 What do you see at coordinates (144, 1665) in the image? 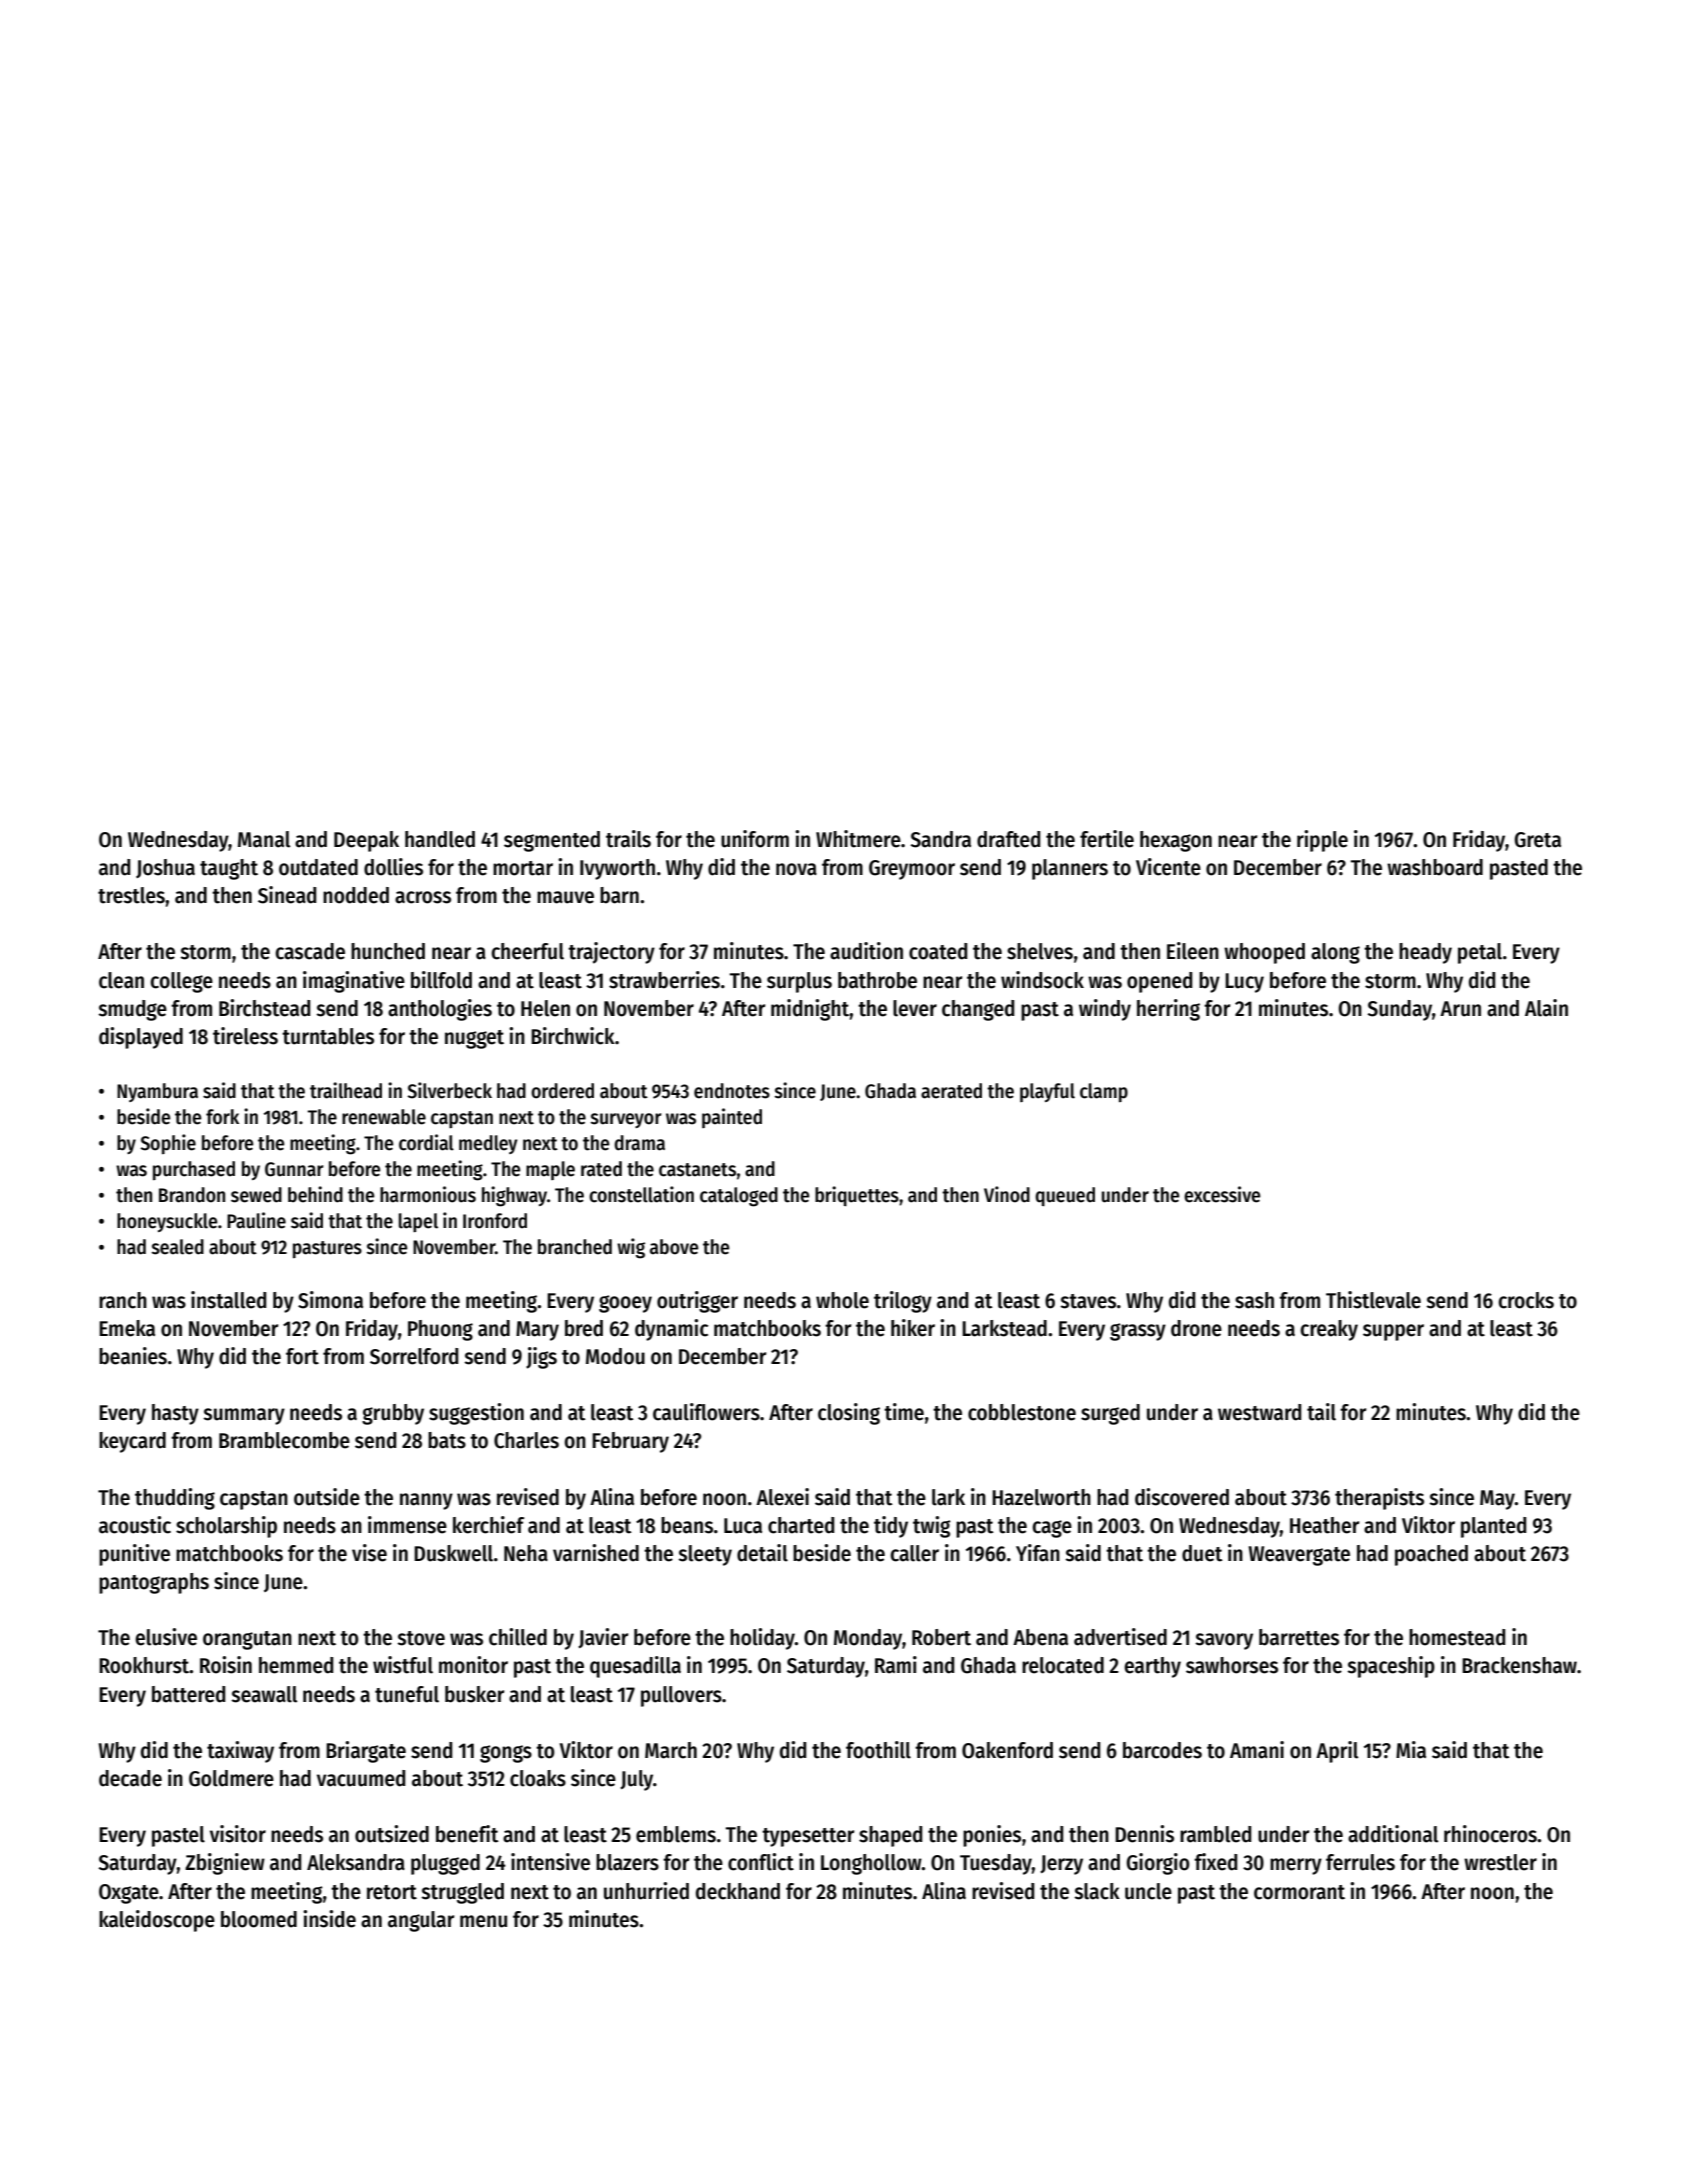
I see `Rookhurst` at bounding box center [144, 1665].
